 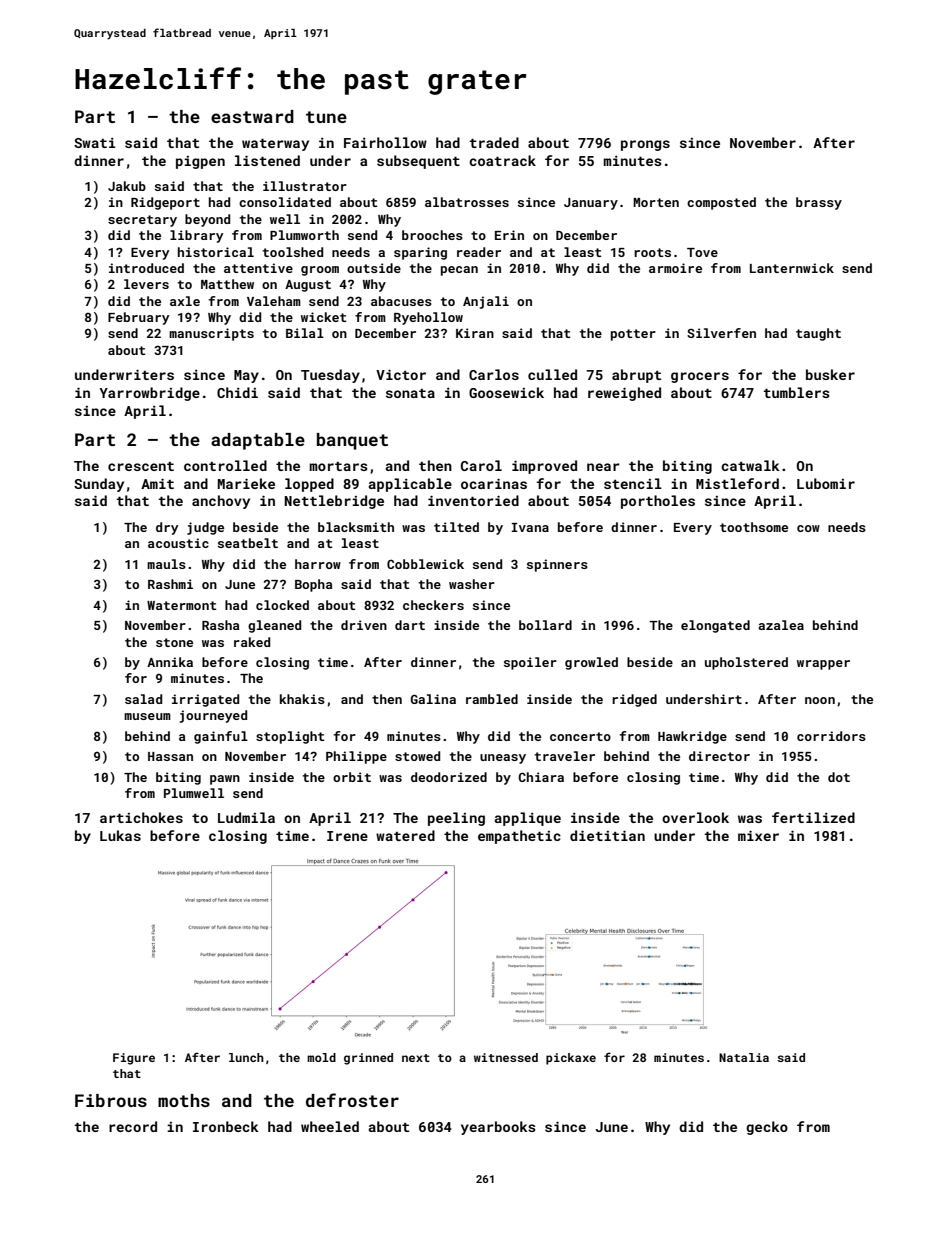 What do you see at coordinates (792, 268) in the screenshot?
I see `Lanternwick` at bounding box center [792, 268].
